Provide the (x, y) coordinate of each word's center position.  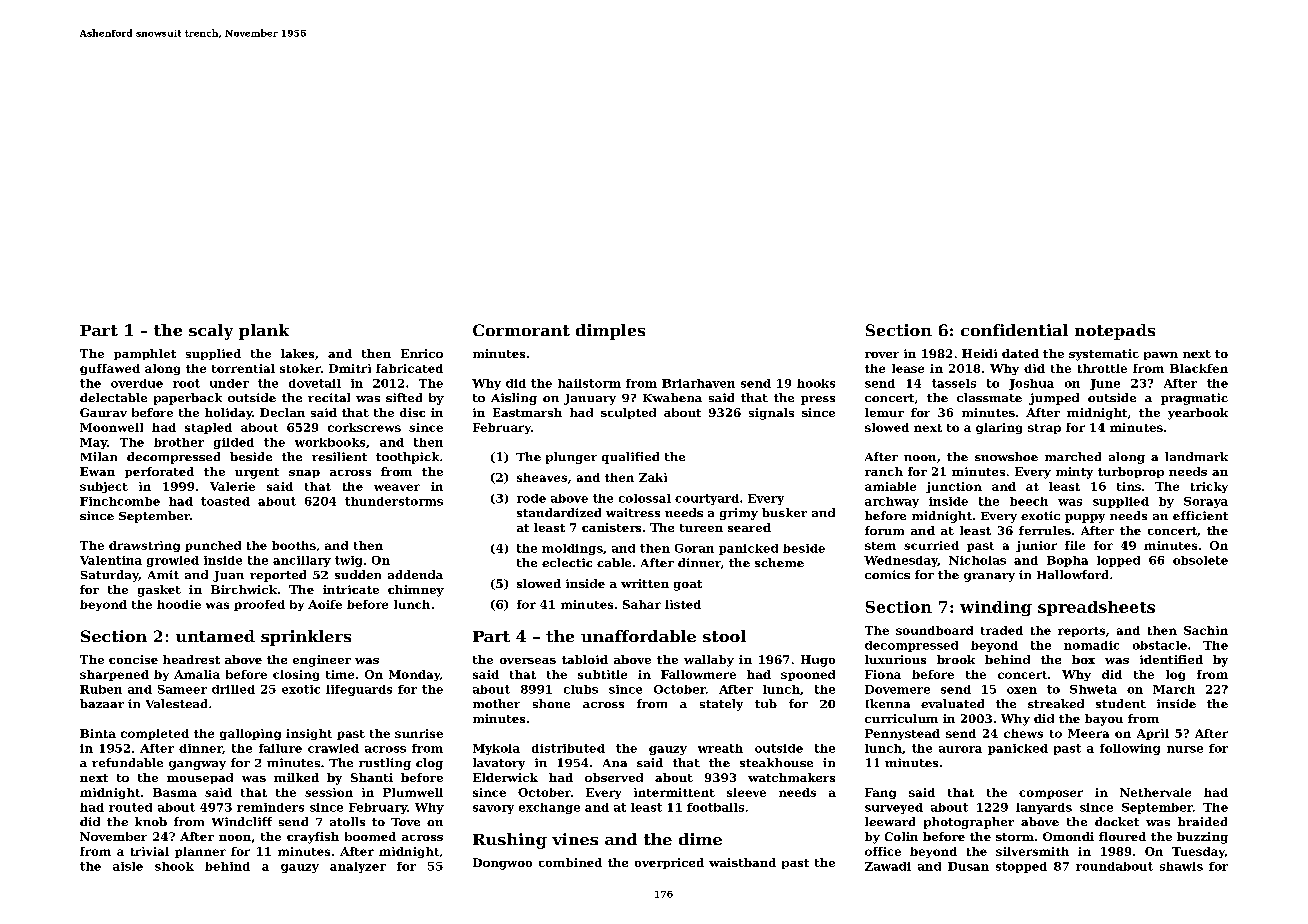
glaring (999, 428)
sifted (404, 397)
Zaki (653, 477)
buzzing (1202, 838)
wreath (720, 748)
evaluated (952, 703)
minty (1074, 473)
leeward (890, 821)
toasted (225, 501)
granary (989, 577)
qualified (630, 458)
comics (887, 574)
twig (348, 561)
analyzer (358, 867)
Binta (98, 733)
